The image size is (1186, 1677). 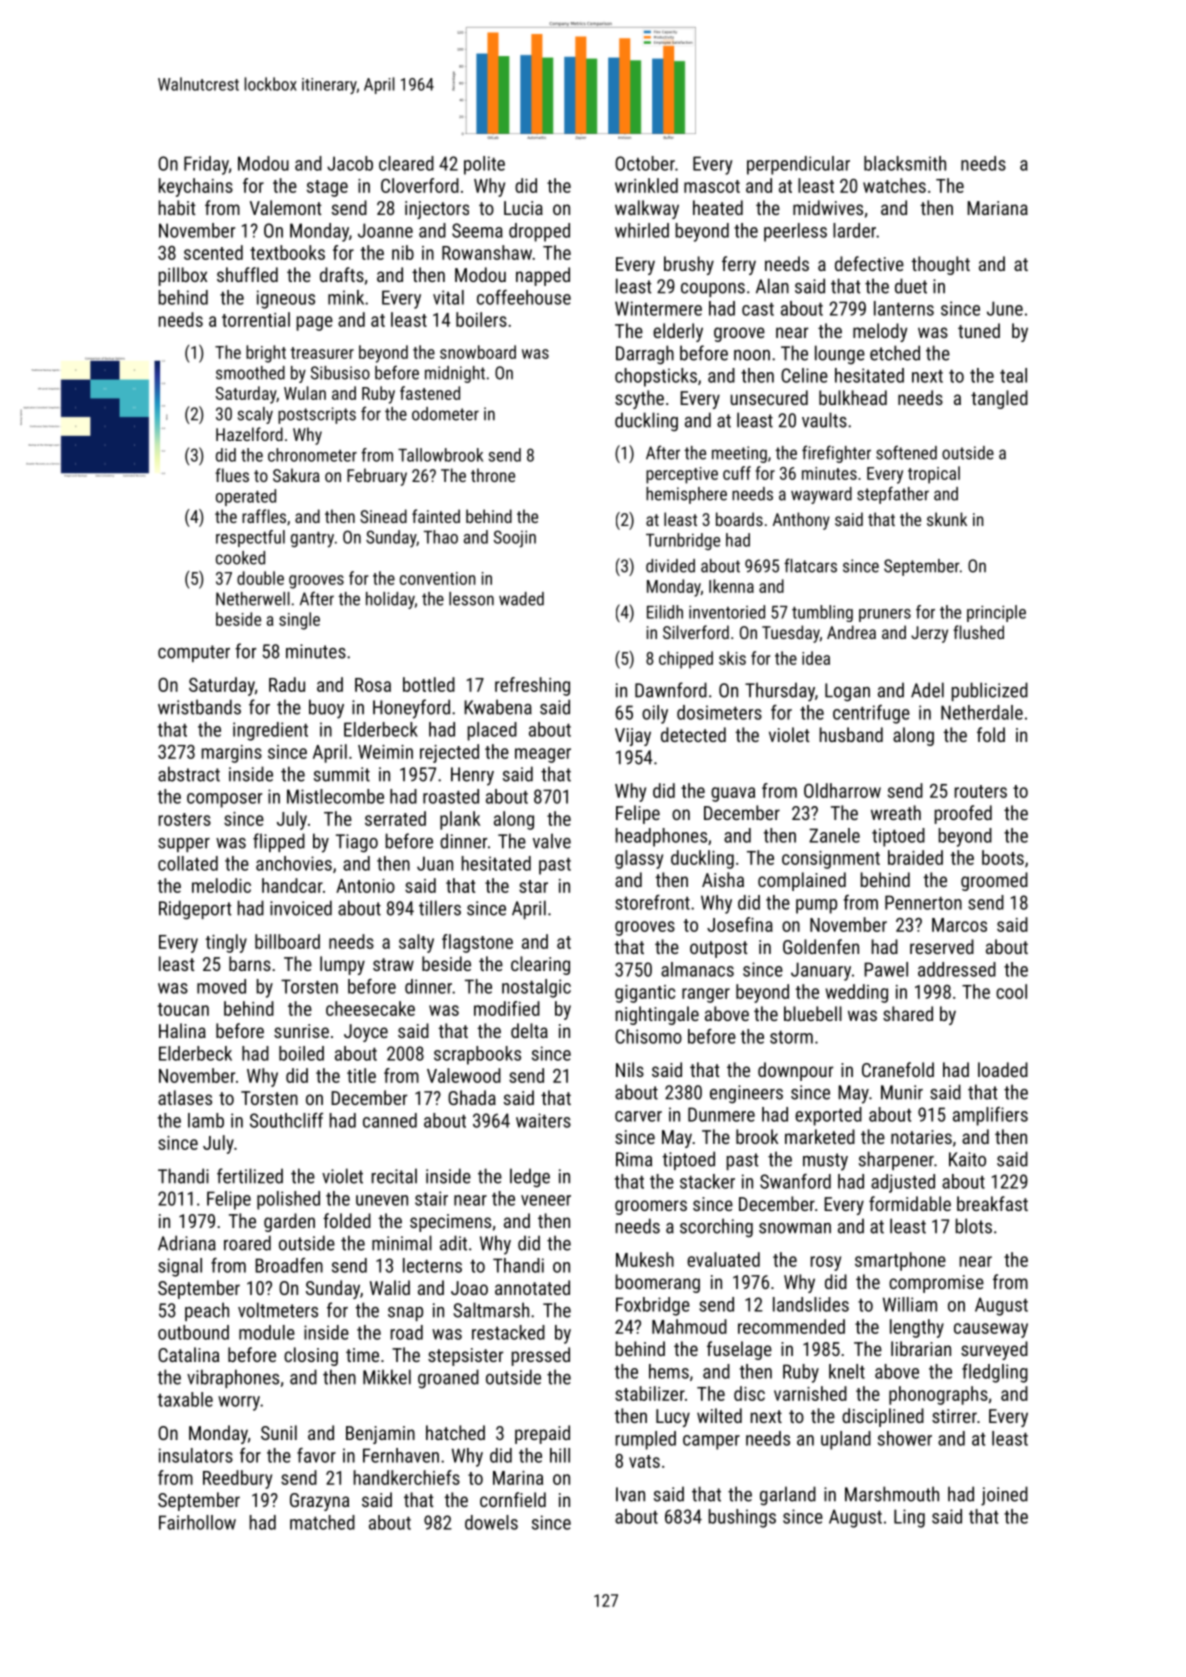 What do you see at coordinates (892, 1494) in the screenshot?
I see `Marshmouth` at bounding box center [892, 1494].
